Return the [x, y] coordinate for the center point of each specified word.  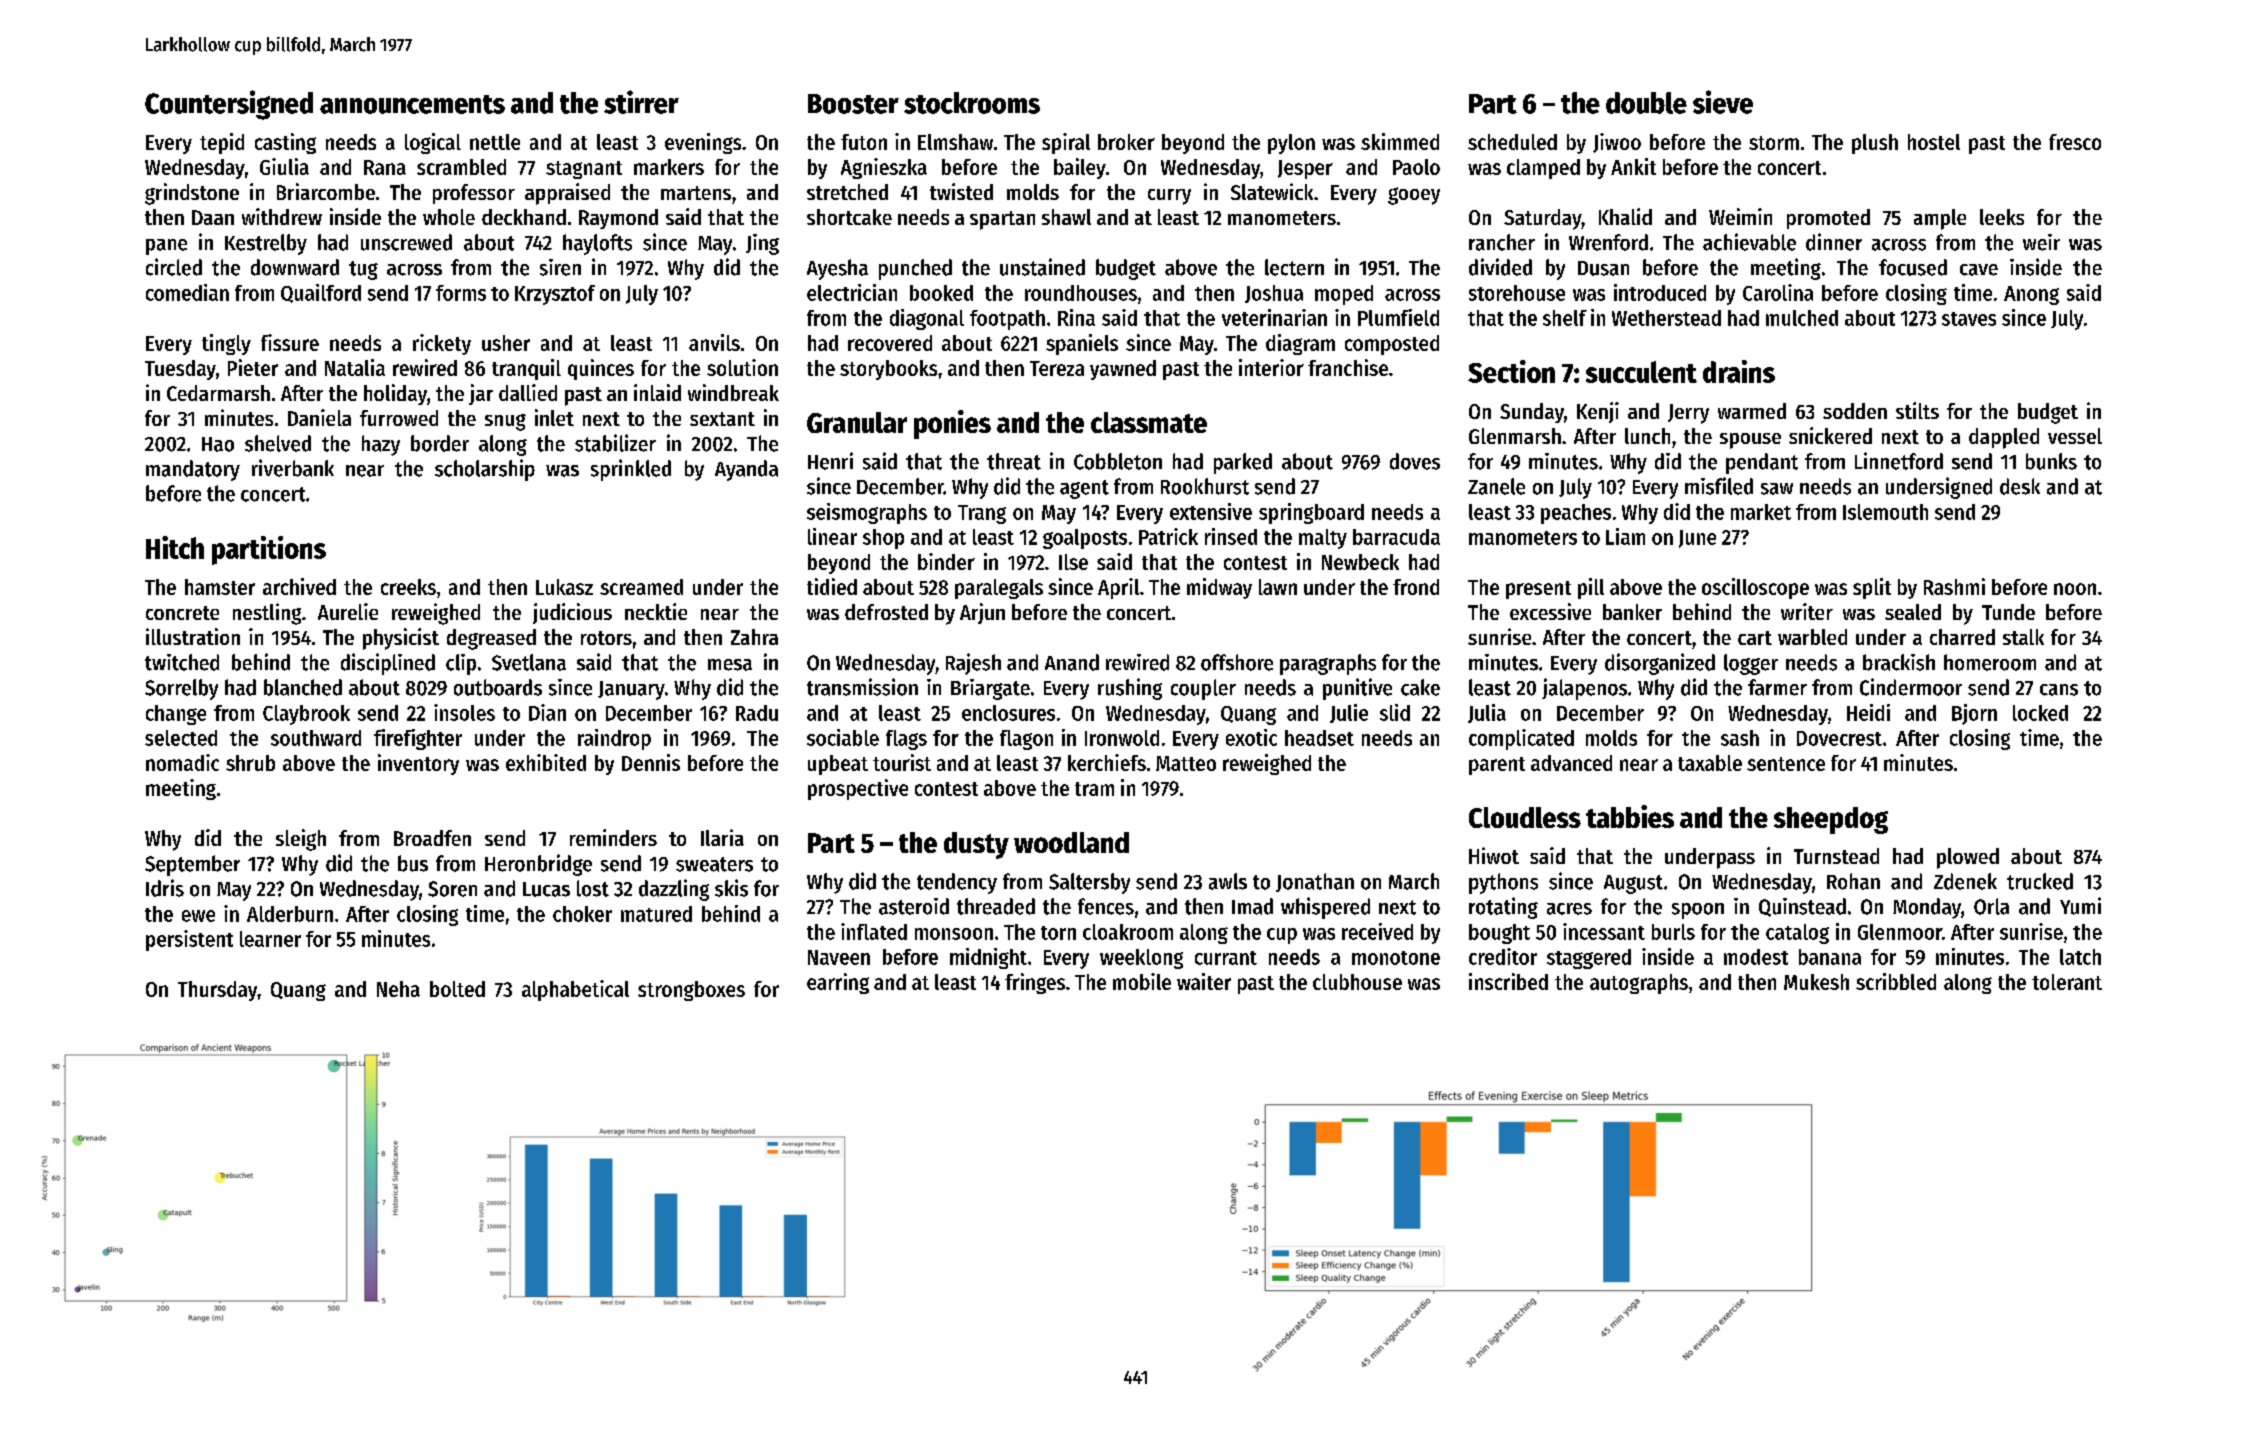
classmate [1149, 422]
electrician [852, 292]
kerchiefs [1107, 762]
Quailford [321, 293]
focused [1913, 267]
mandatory [193, 470]
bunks [2051, 461]
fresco [2075, 142]
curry [1169, 197]
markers [669, 167]
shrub [250, 763]
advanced [1571, 763]
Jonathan [1315, 882]
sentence [1786, 764]
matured [656, 914]
